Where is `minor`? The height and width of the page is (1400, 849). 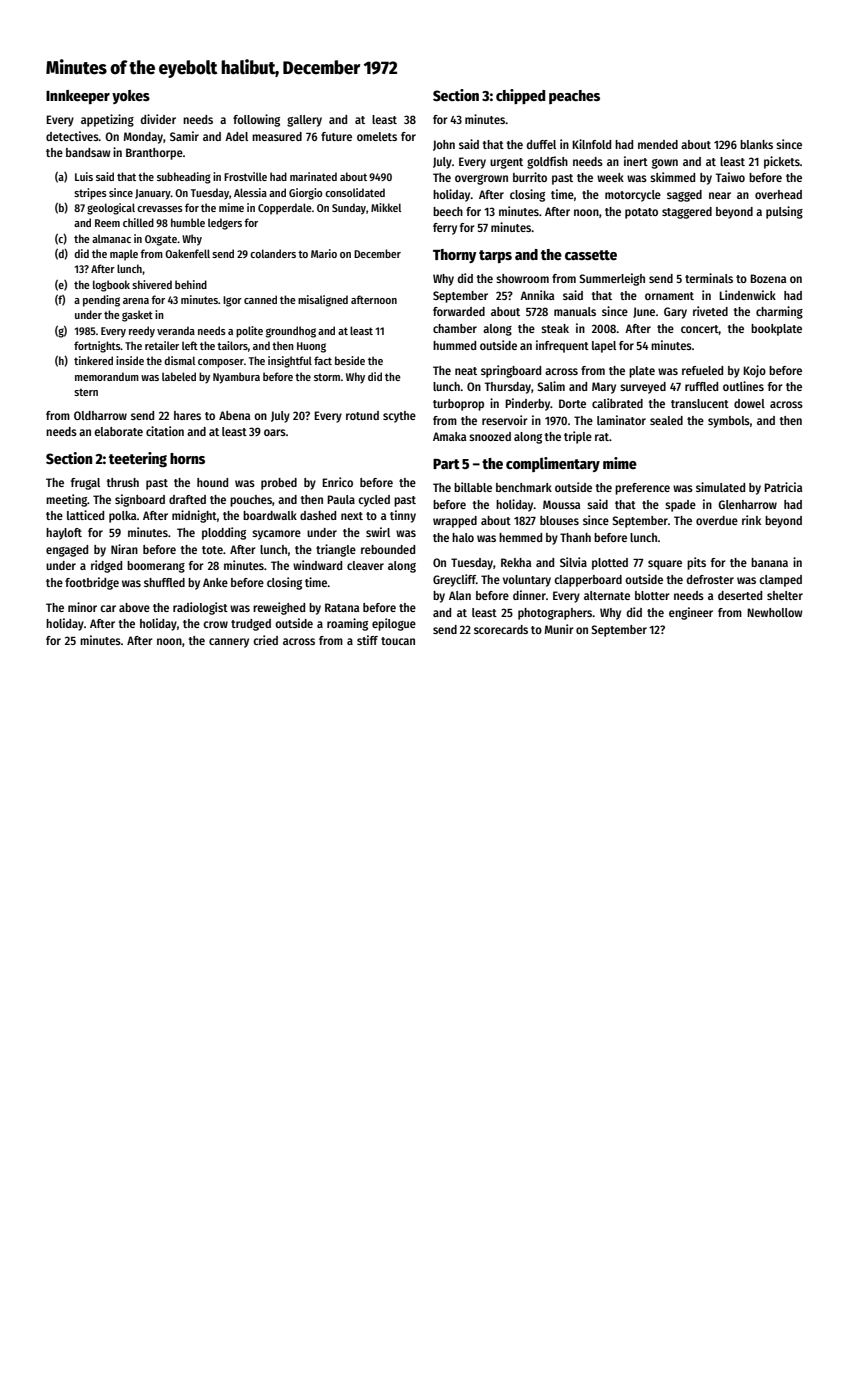
minor is located at coordinates (82, 607).
